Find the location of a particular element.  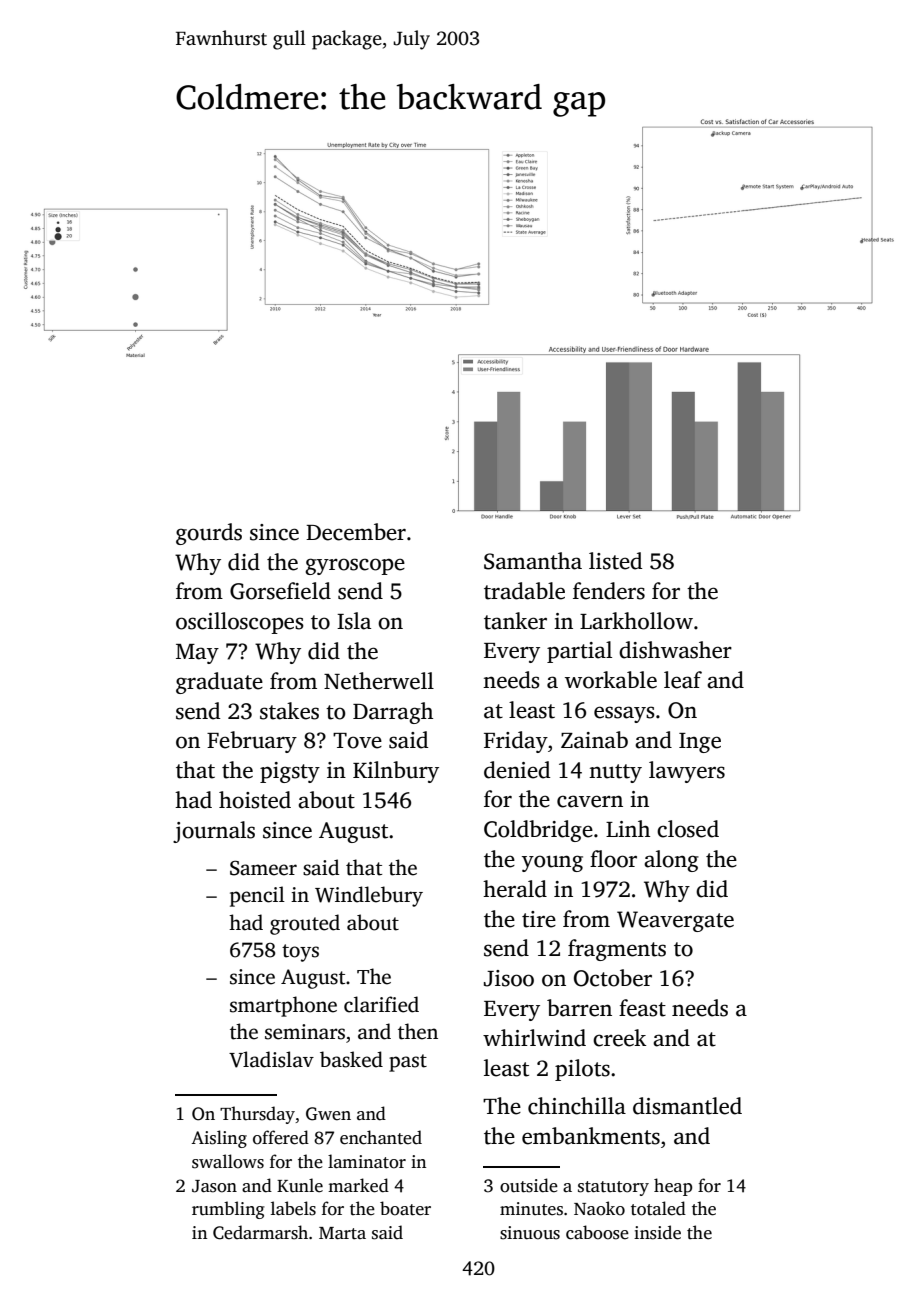

nutty is located at coordinates (615, 773).
